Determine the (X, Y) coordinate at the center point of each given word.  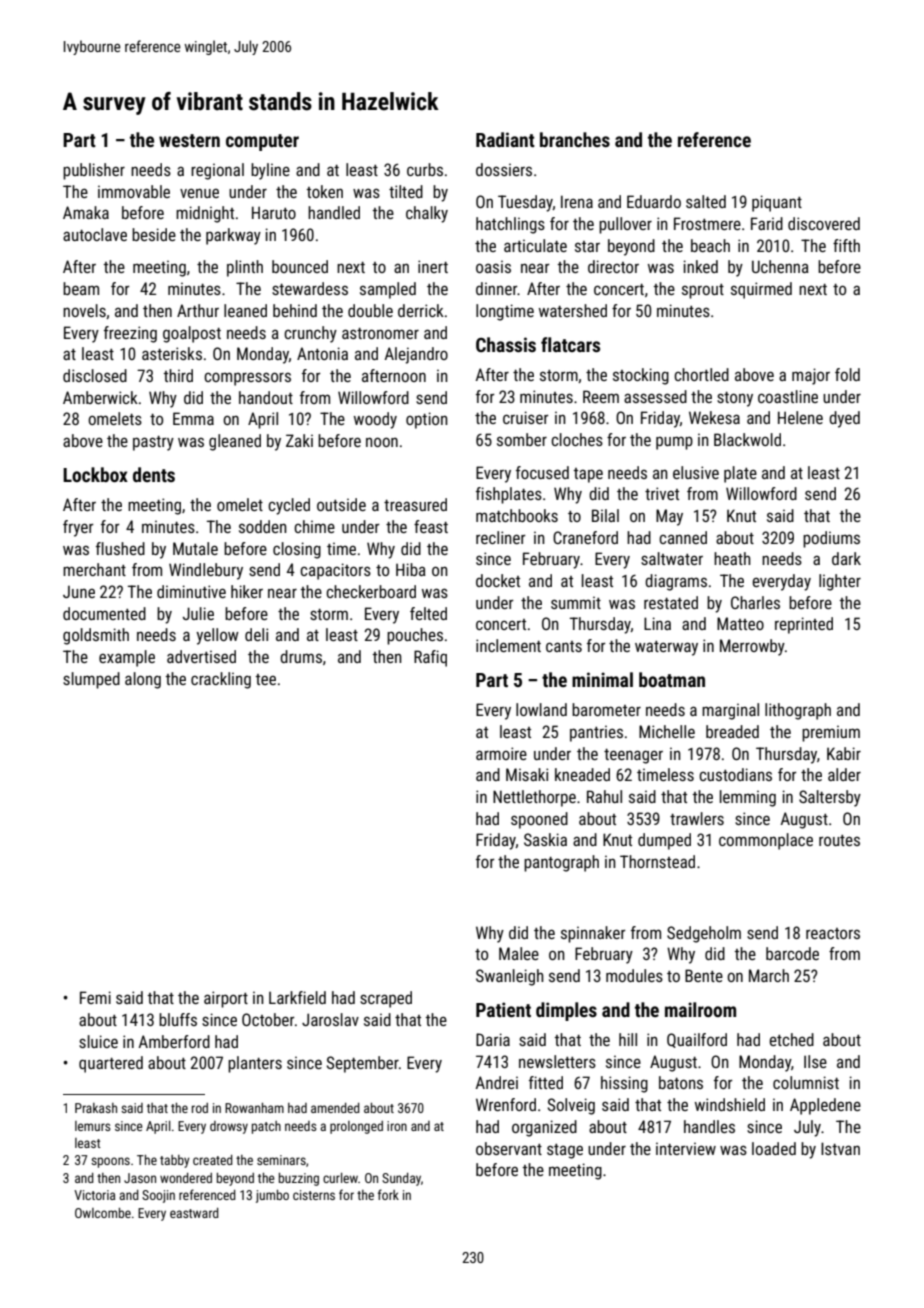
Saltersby (830, 798)
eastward (194, 1213)
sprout (703, 291)
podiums (831, 539)
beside (154, 234)
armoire (501, 753)
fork (388, 1194)
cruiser (526, 417)
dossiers (504, 169)
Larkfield (297, 997)
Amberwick (100, 397)
